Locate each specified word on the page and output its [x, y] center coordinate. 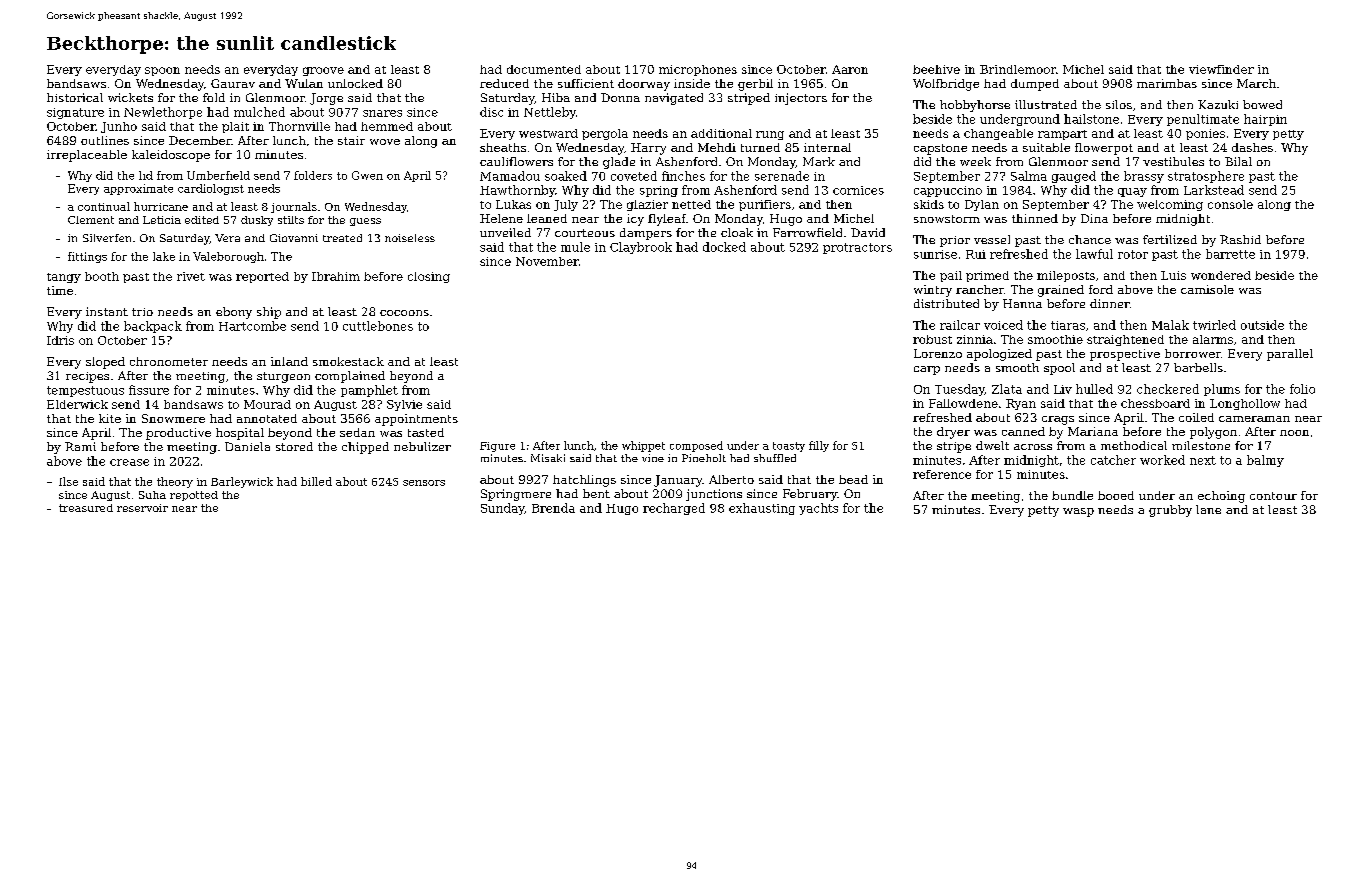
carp [927, 370]
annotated [267, 418]
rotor [1133, 254]
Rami [80, 446]
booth [102, 276]
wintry [933, 291]
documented [544, 69]
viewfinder [1221, 69]
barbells [1198, 367]
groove [323, 71]
